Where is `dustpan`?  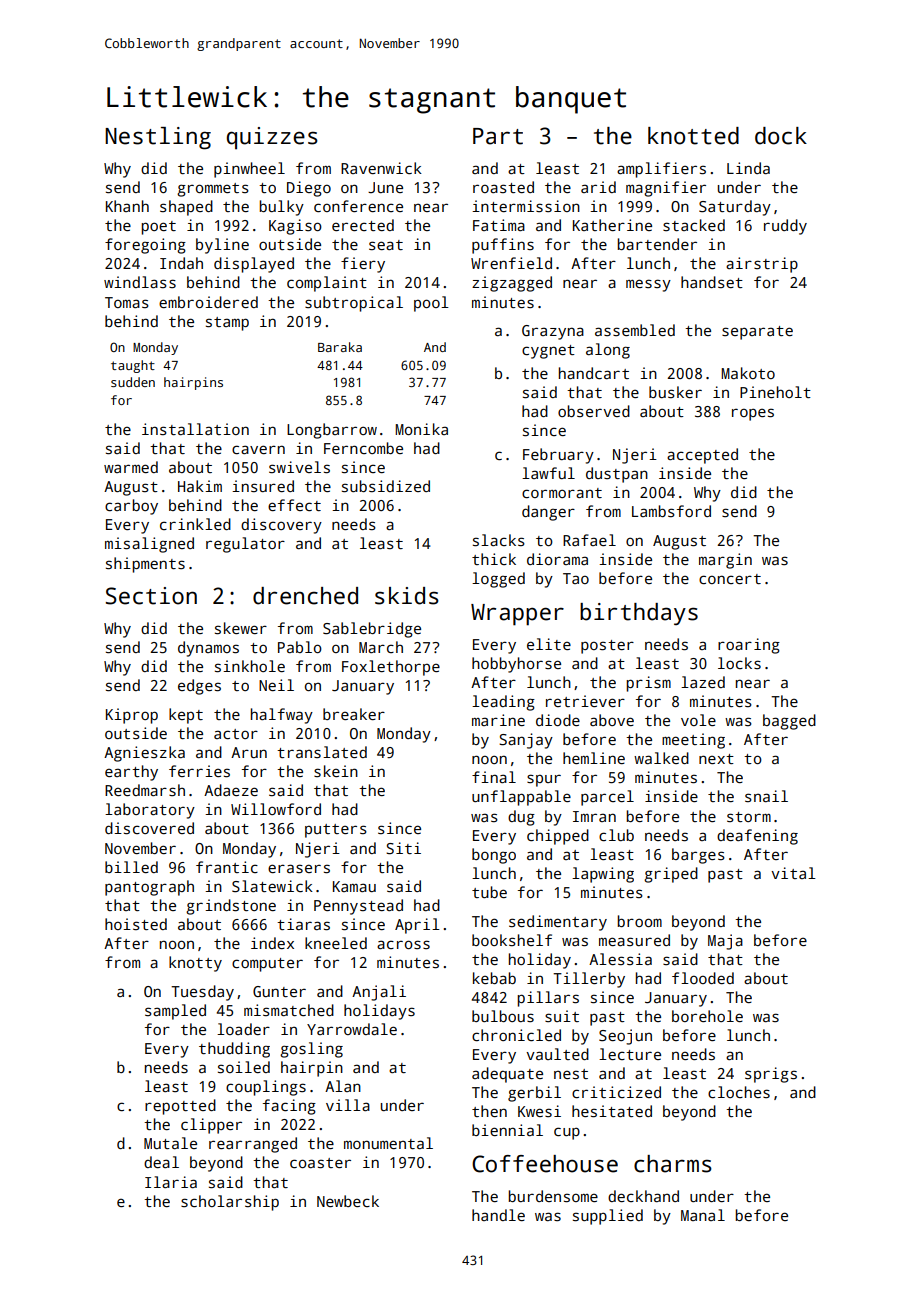
dustpan is located at coordinates (617, 475).
